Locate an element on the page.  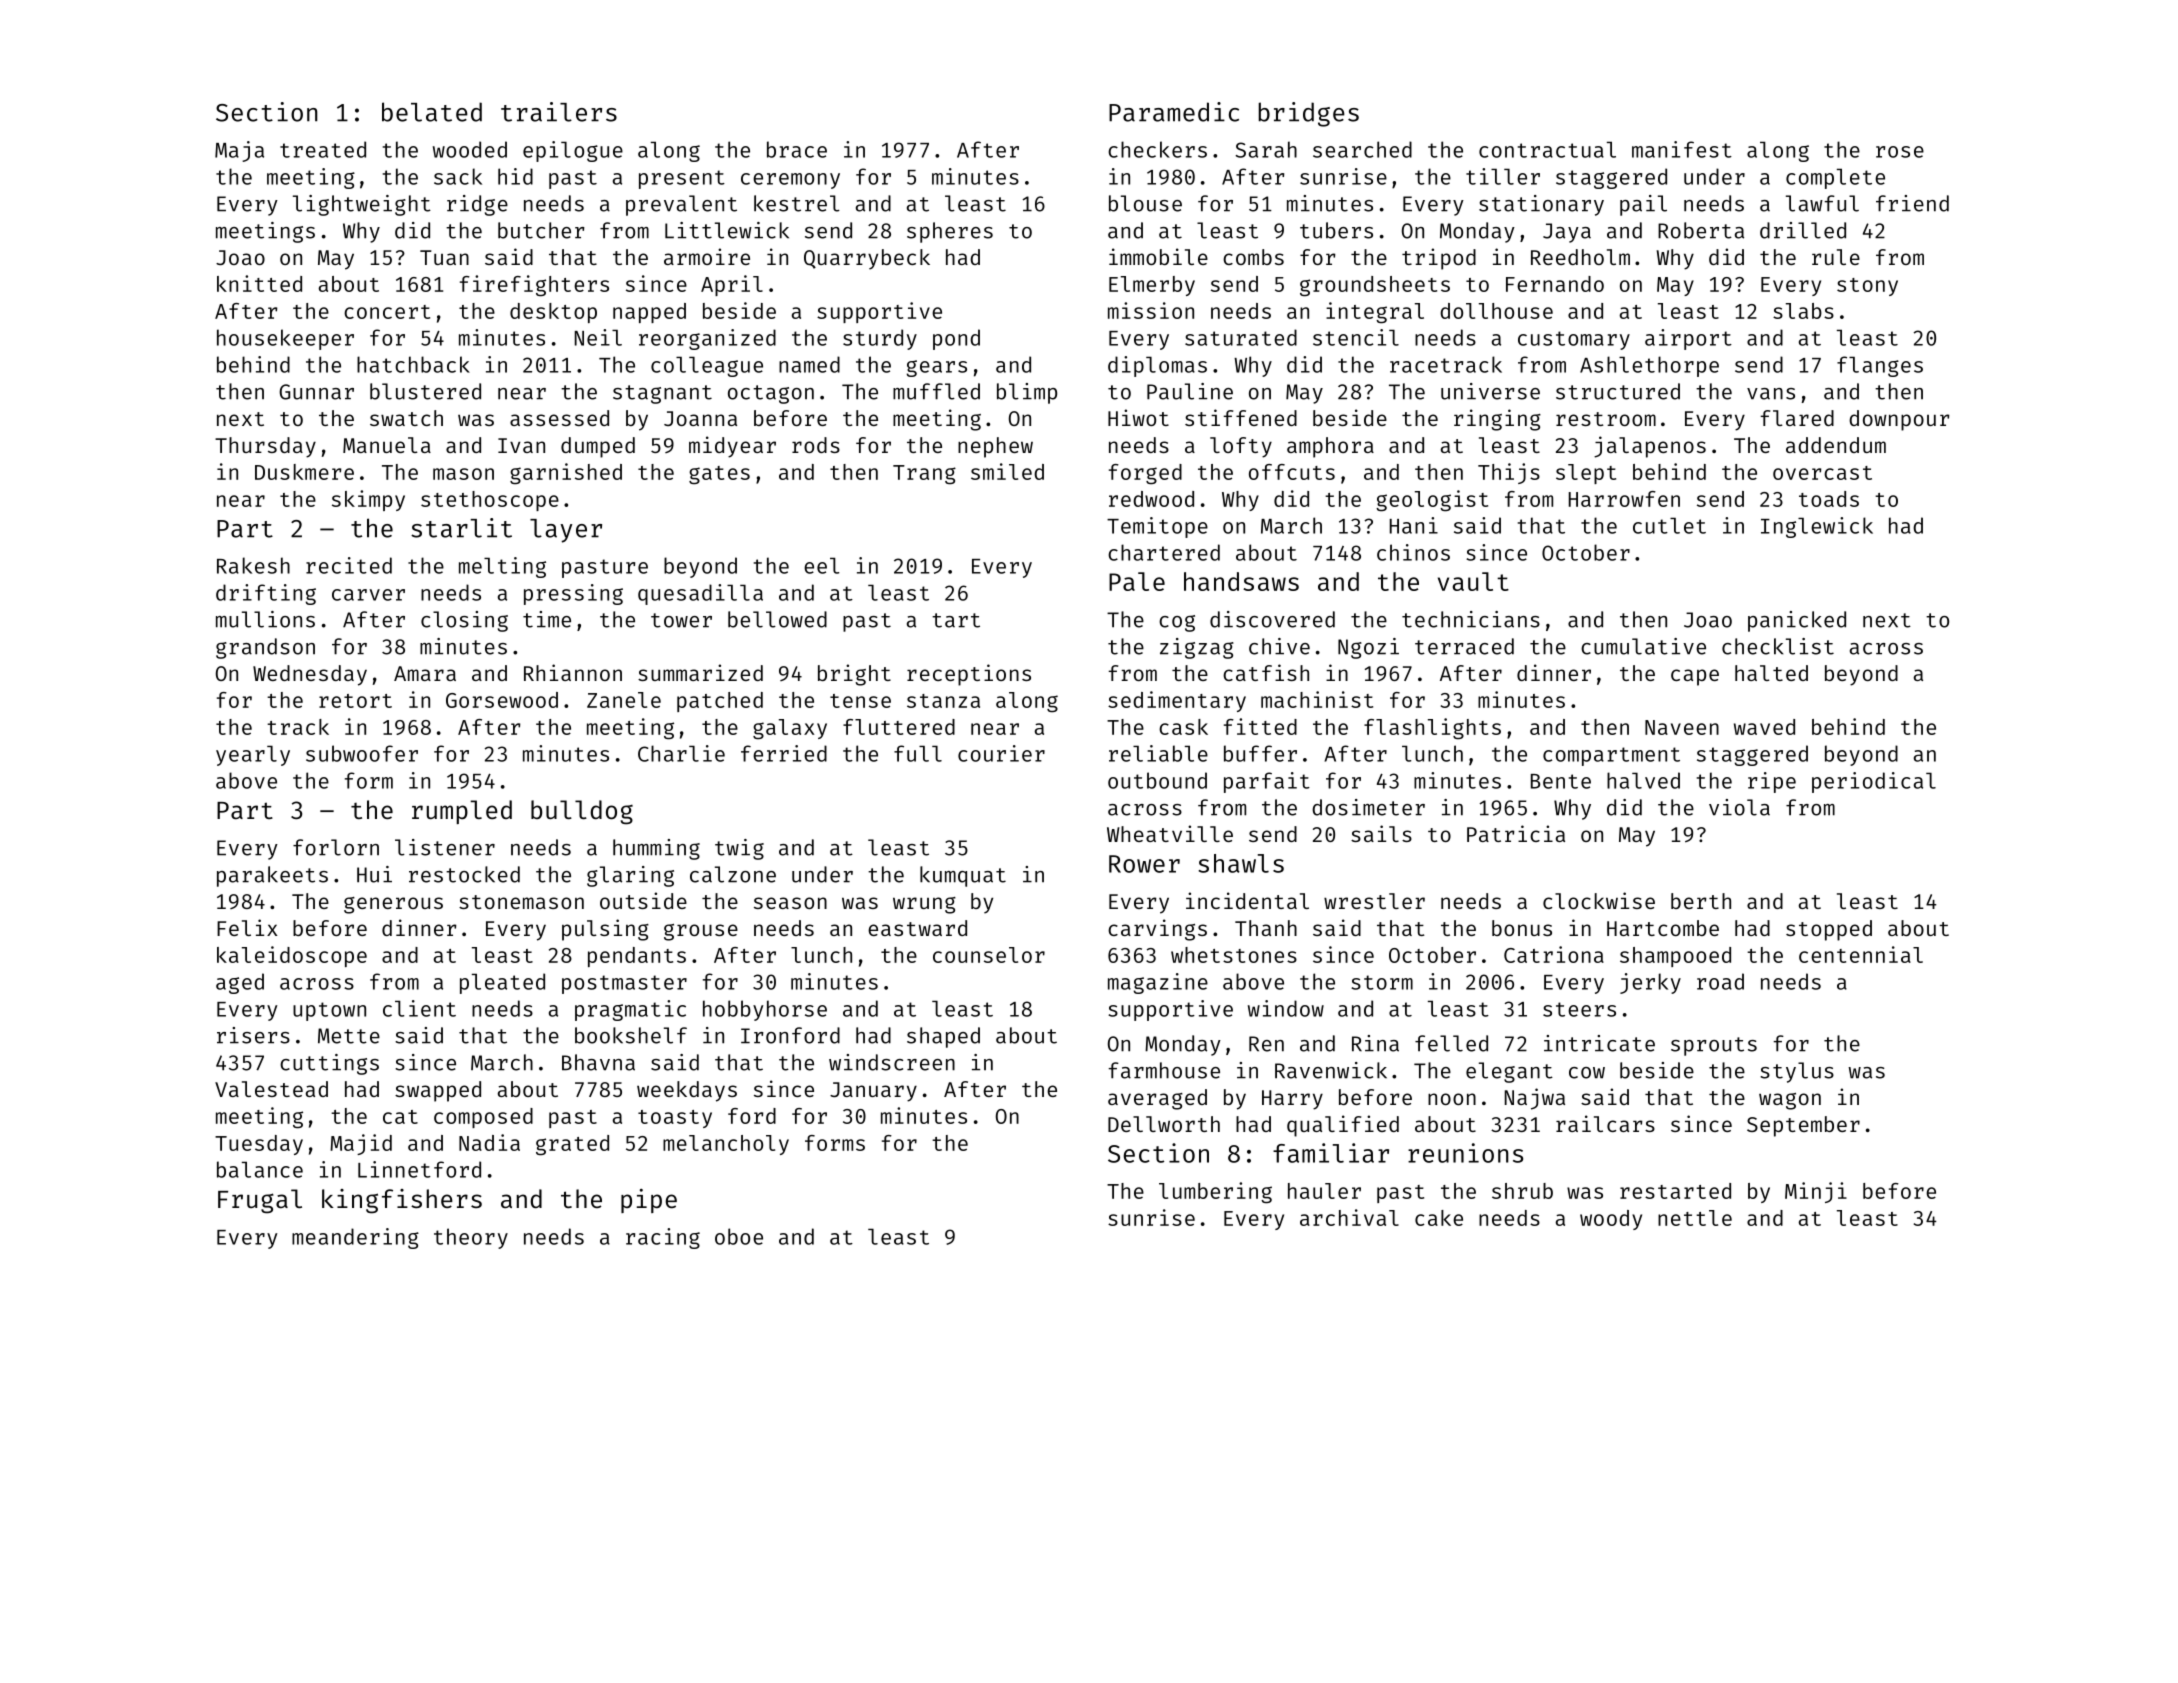
Roberta is located at coordinates (1701, 230).
